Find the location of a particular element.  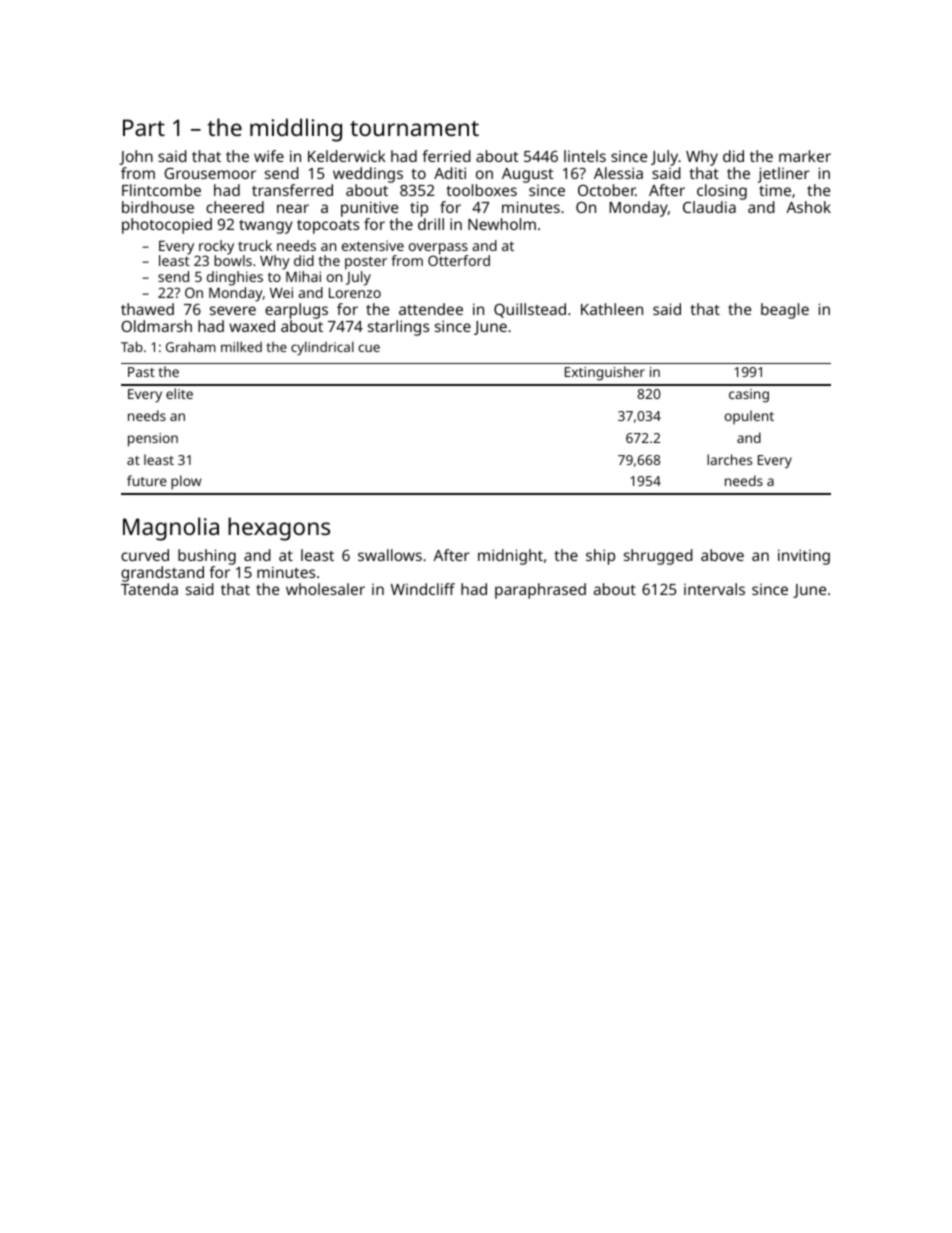

time is located at coordinates (775, 190).
